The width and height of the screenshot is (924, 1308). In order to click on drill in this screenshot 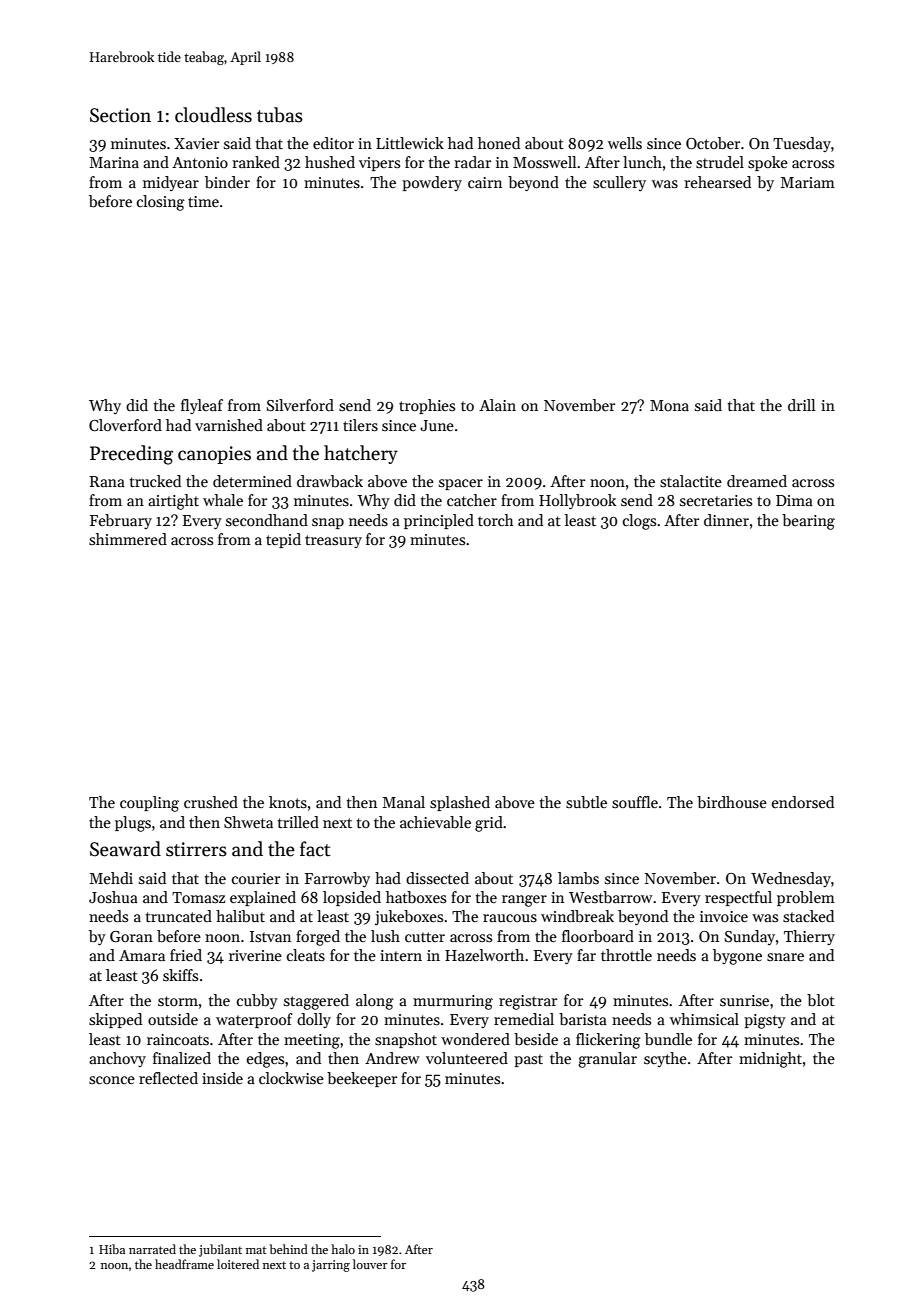, I will do `click(801, 405)`.
